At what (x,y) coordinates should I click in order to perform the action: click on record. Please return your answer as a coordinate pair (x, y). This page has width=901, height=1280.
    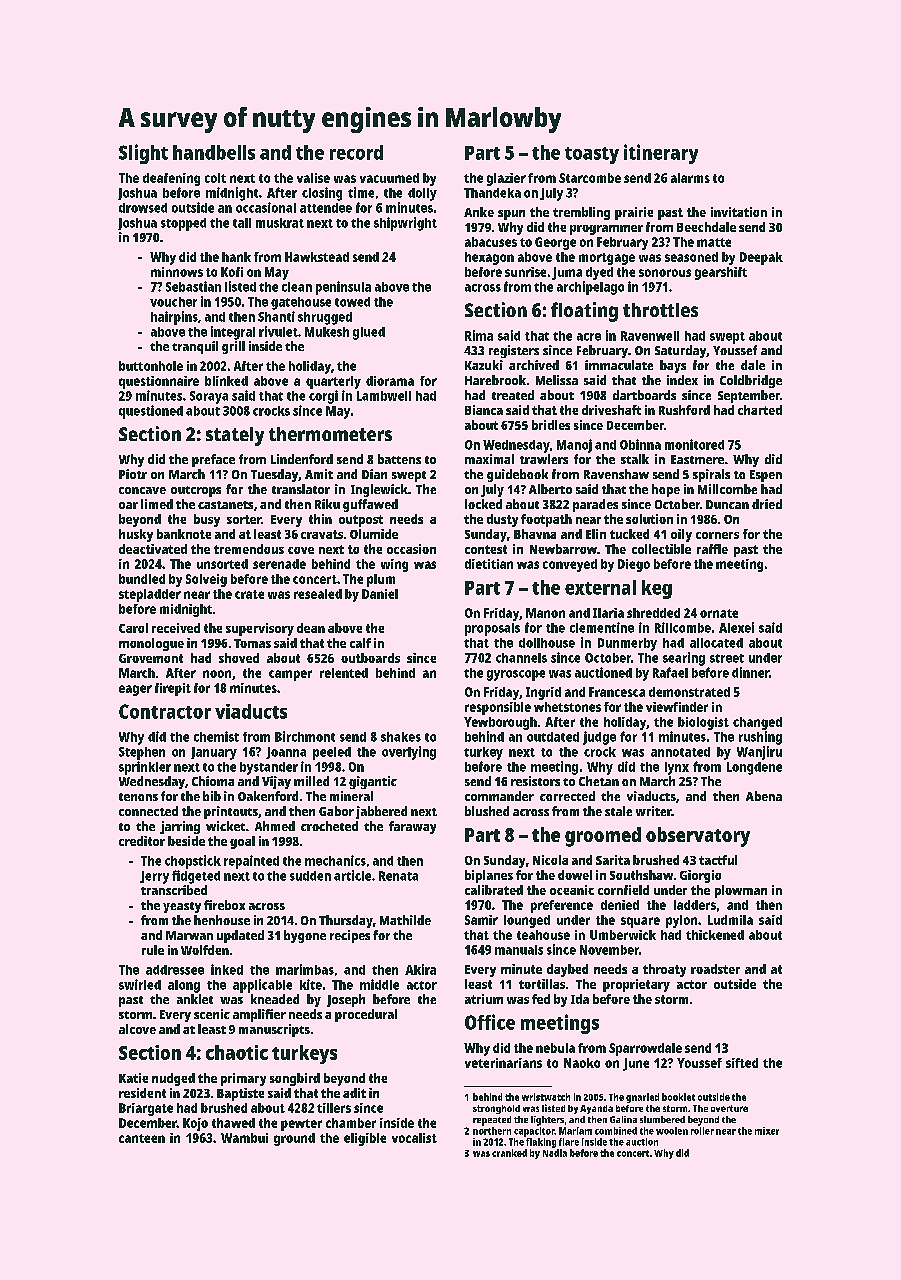
    Looking at the image, I should click on (356, 152).
